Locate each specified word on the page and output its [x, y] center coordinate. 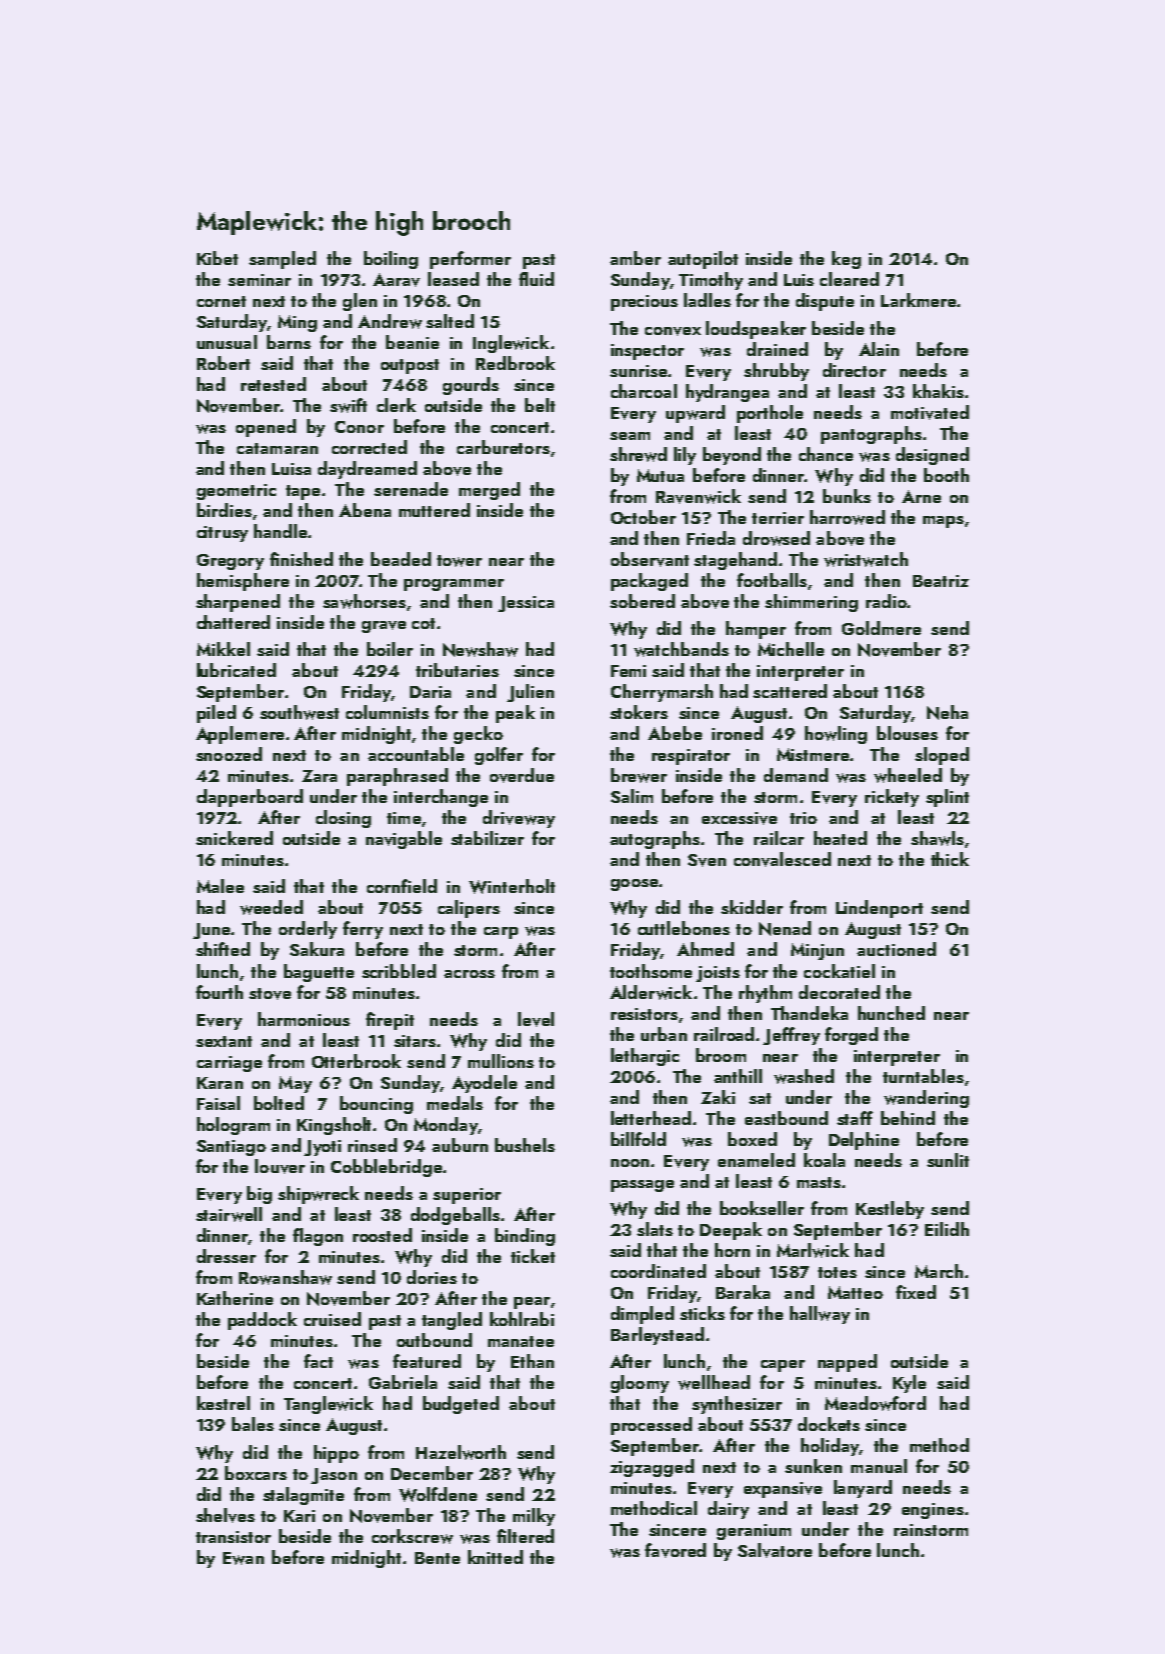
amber [635, 258]
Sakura [317, 949]
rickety [892, 798]
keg [846, 260]
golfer [499, 756]
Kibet [217, 258]
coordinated [658, 1271]
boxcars [256, 1473]
